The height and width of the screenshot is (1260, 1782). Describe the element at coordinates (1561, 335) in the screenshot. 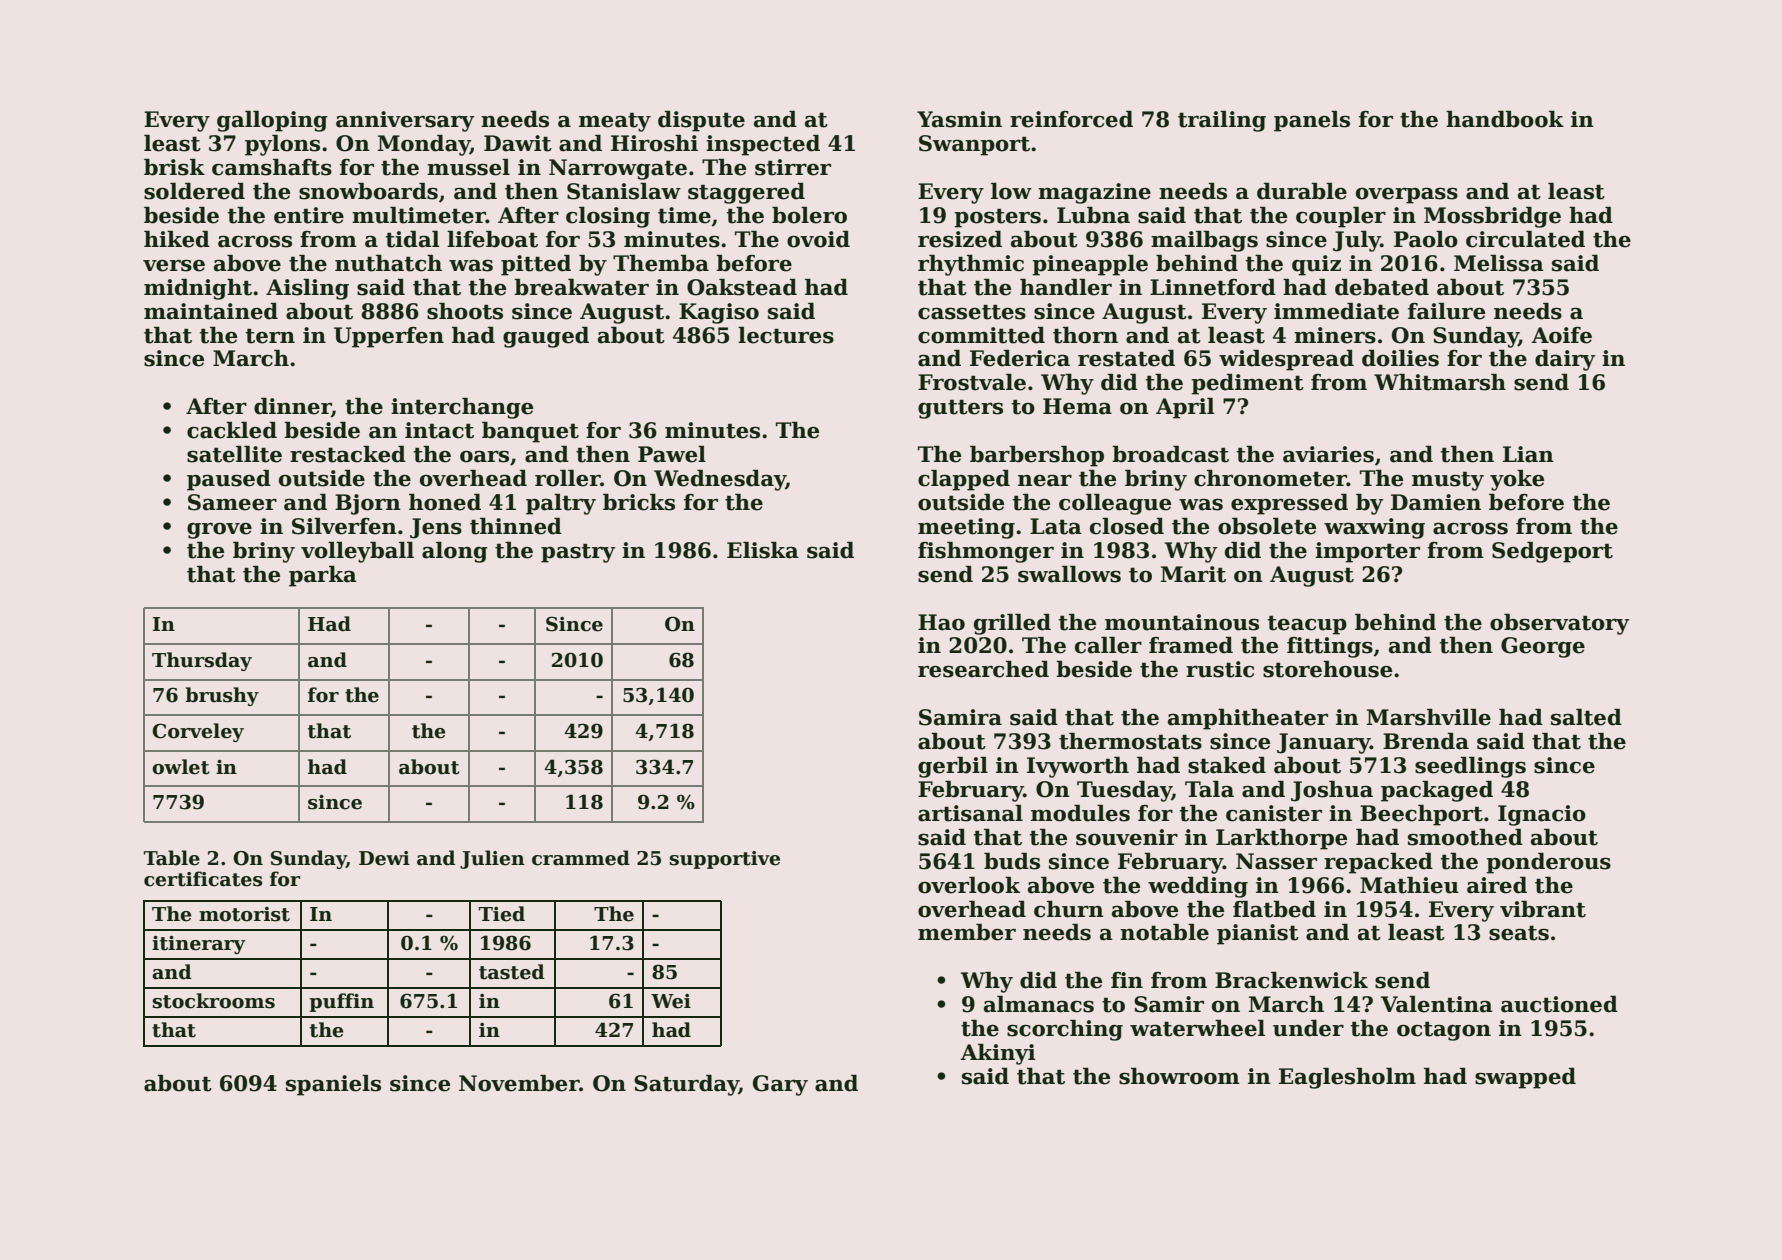

I see `Aoife` at that location.
